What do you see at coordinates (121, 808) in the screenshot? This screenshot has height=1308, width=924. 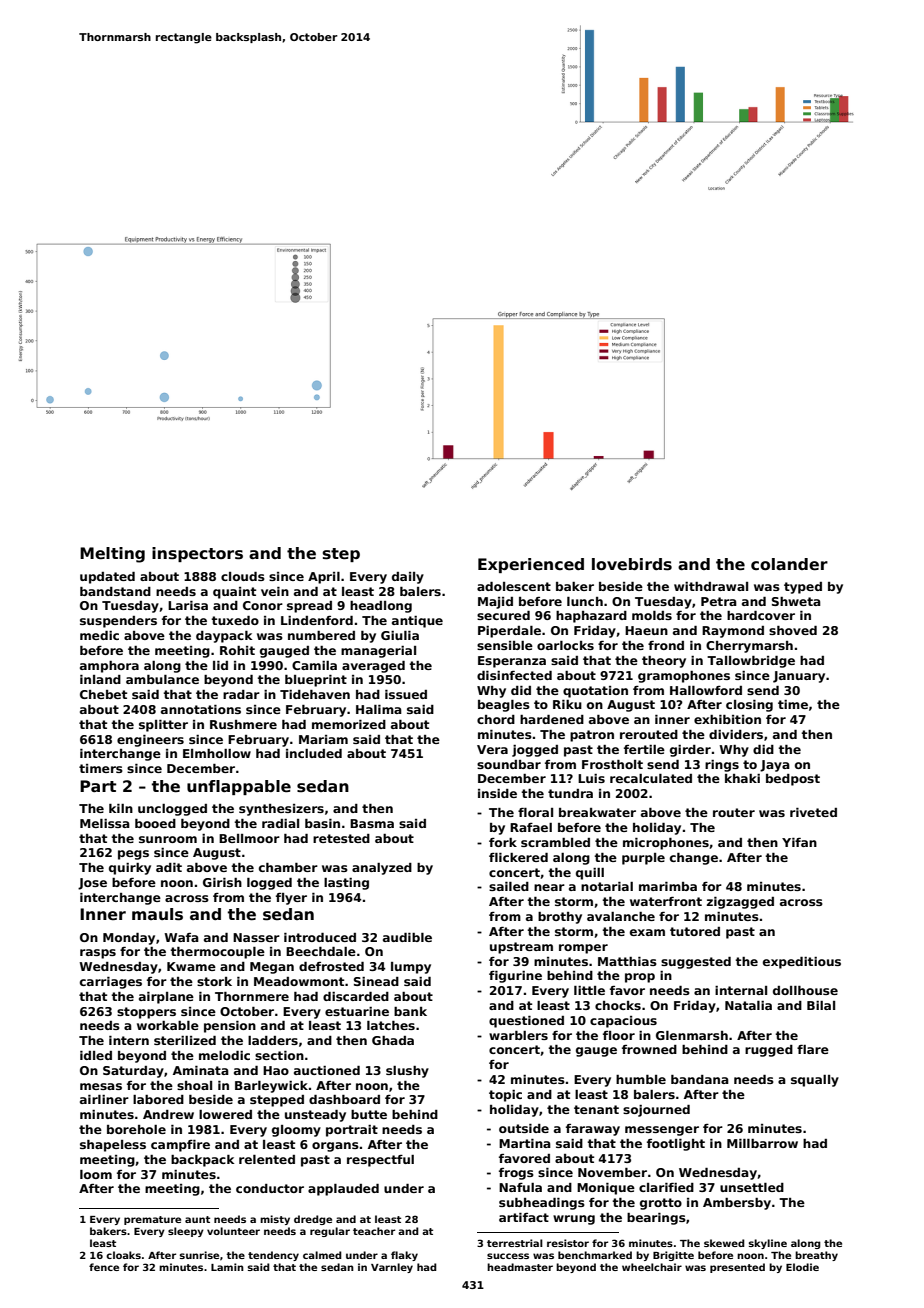 I see `kiln` at bounding box center [121, 808].
